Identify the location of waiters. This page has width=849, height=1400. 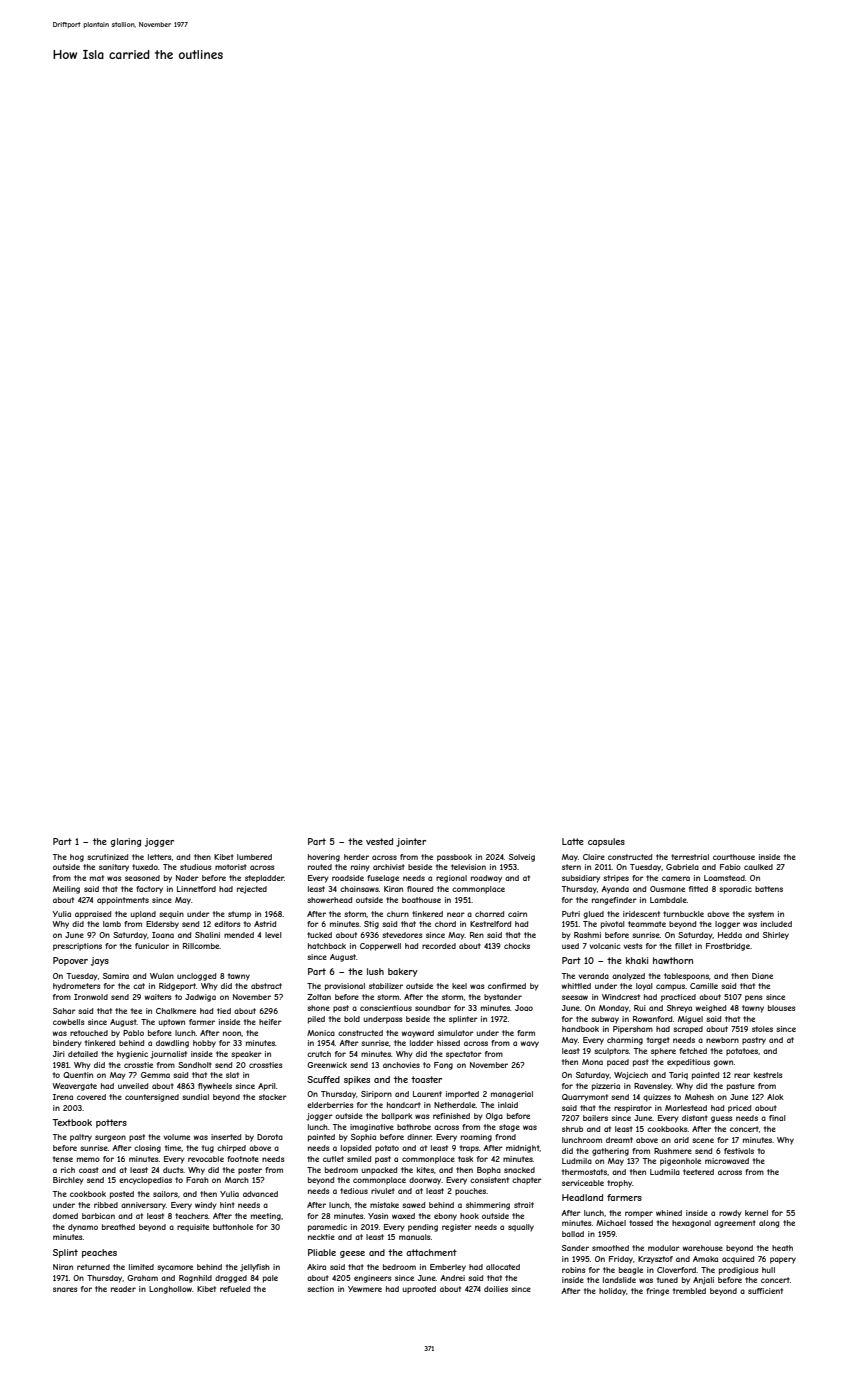
(158, 997).
